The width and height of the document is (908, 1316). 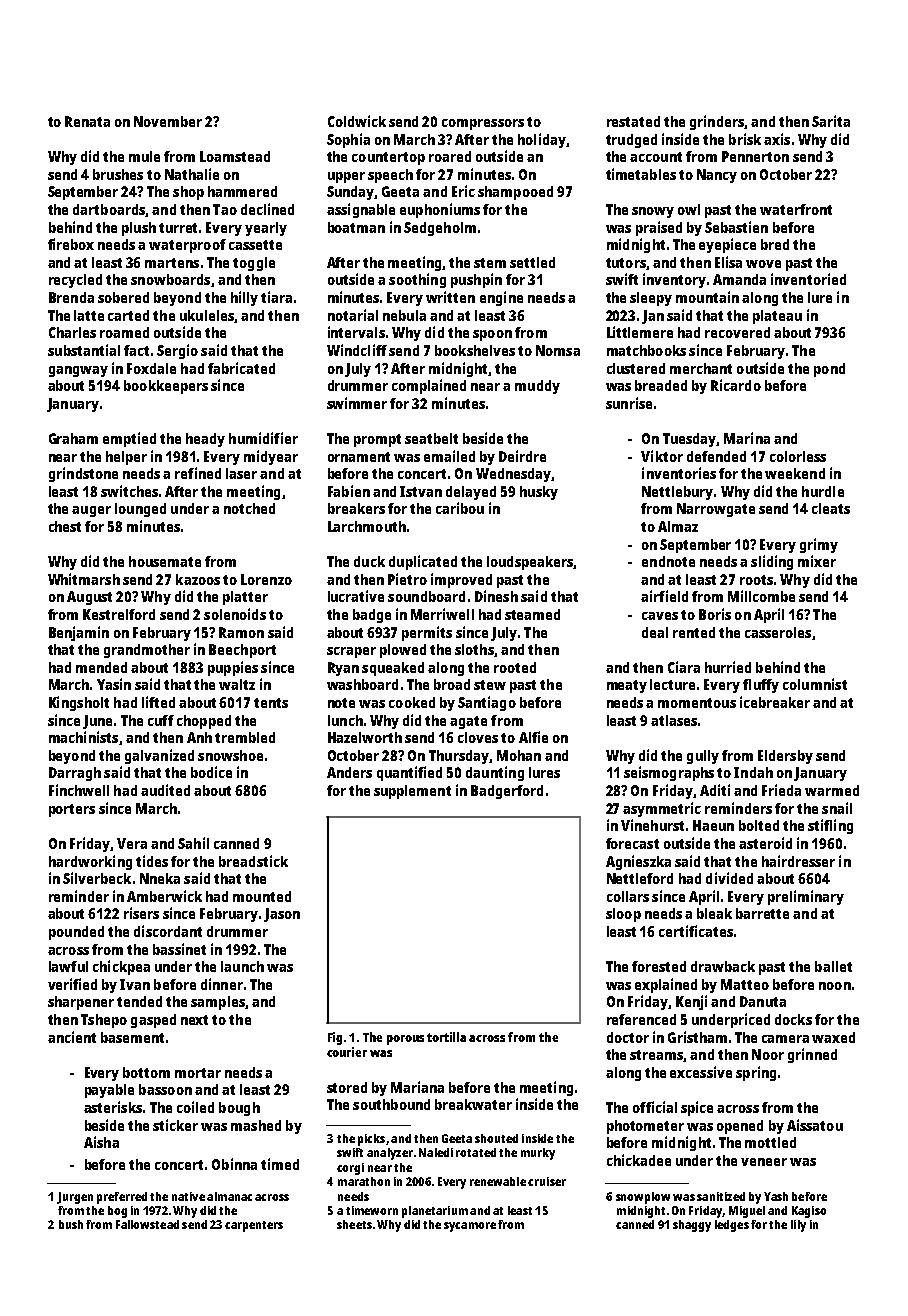 I want to click on grinders, so click(x=717, y=122).
